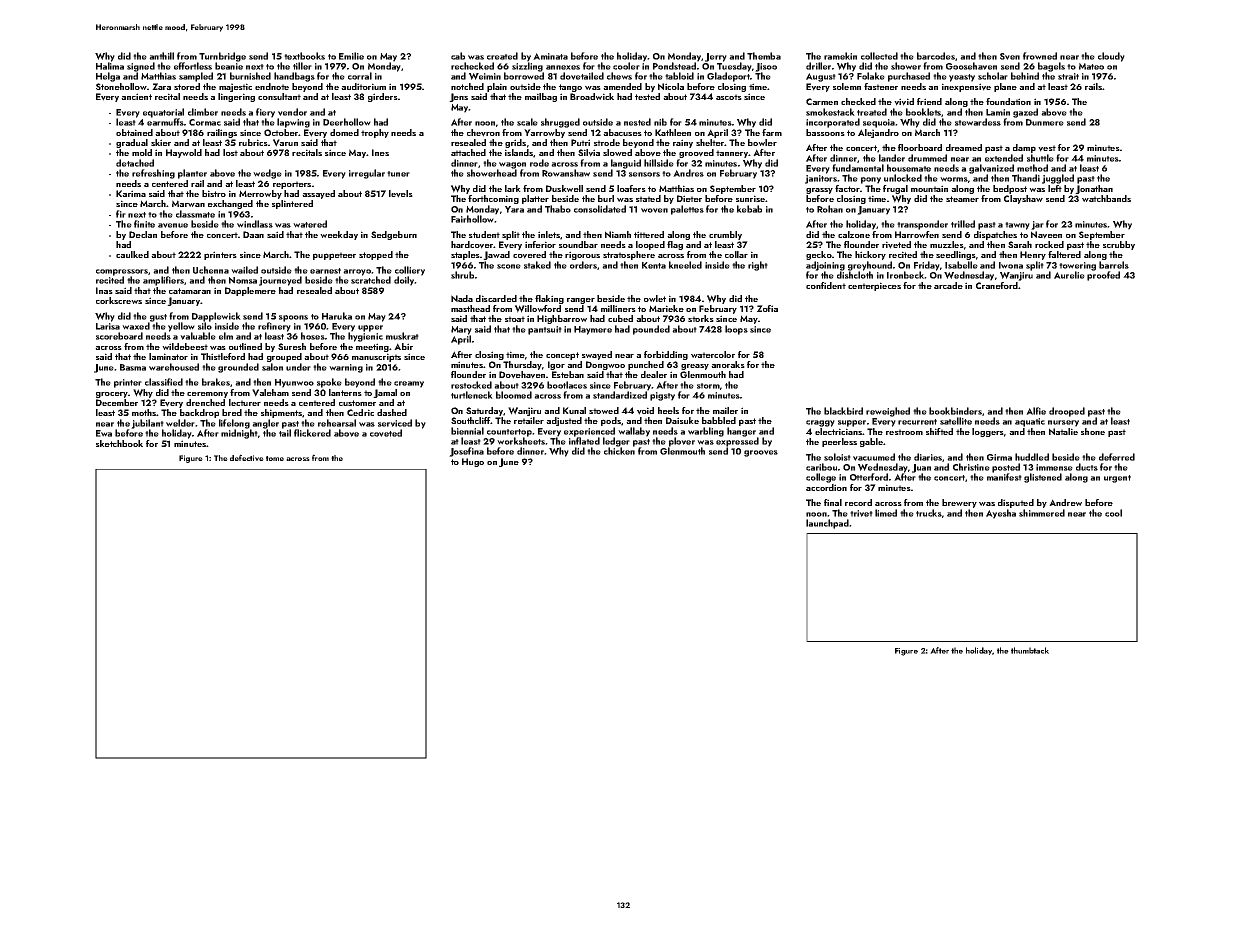 Image resolution: width=1233 pixels, height=952 pixels. I want to click on inlets, so click(549, 234).
